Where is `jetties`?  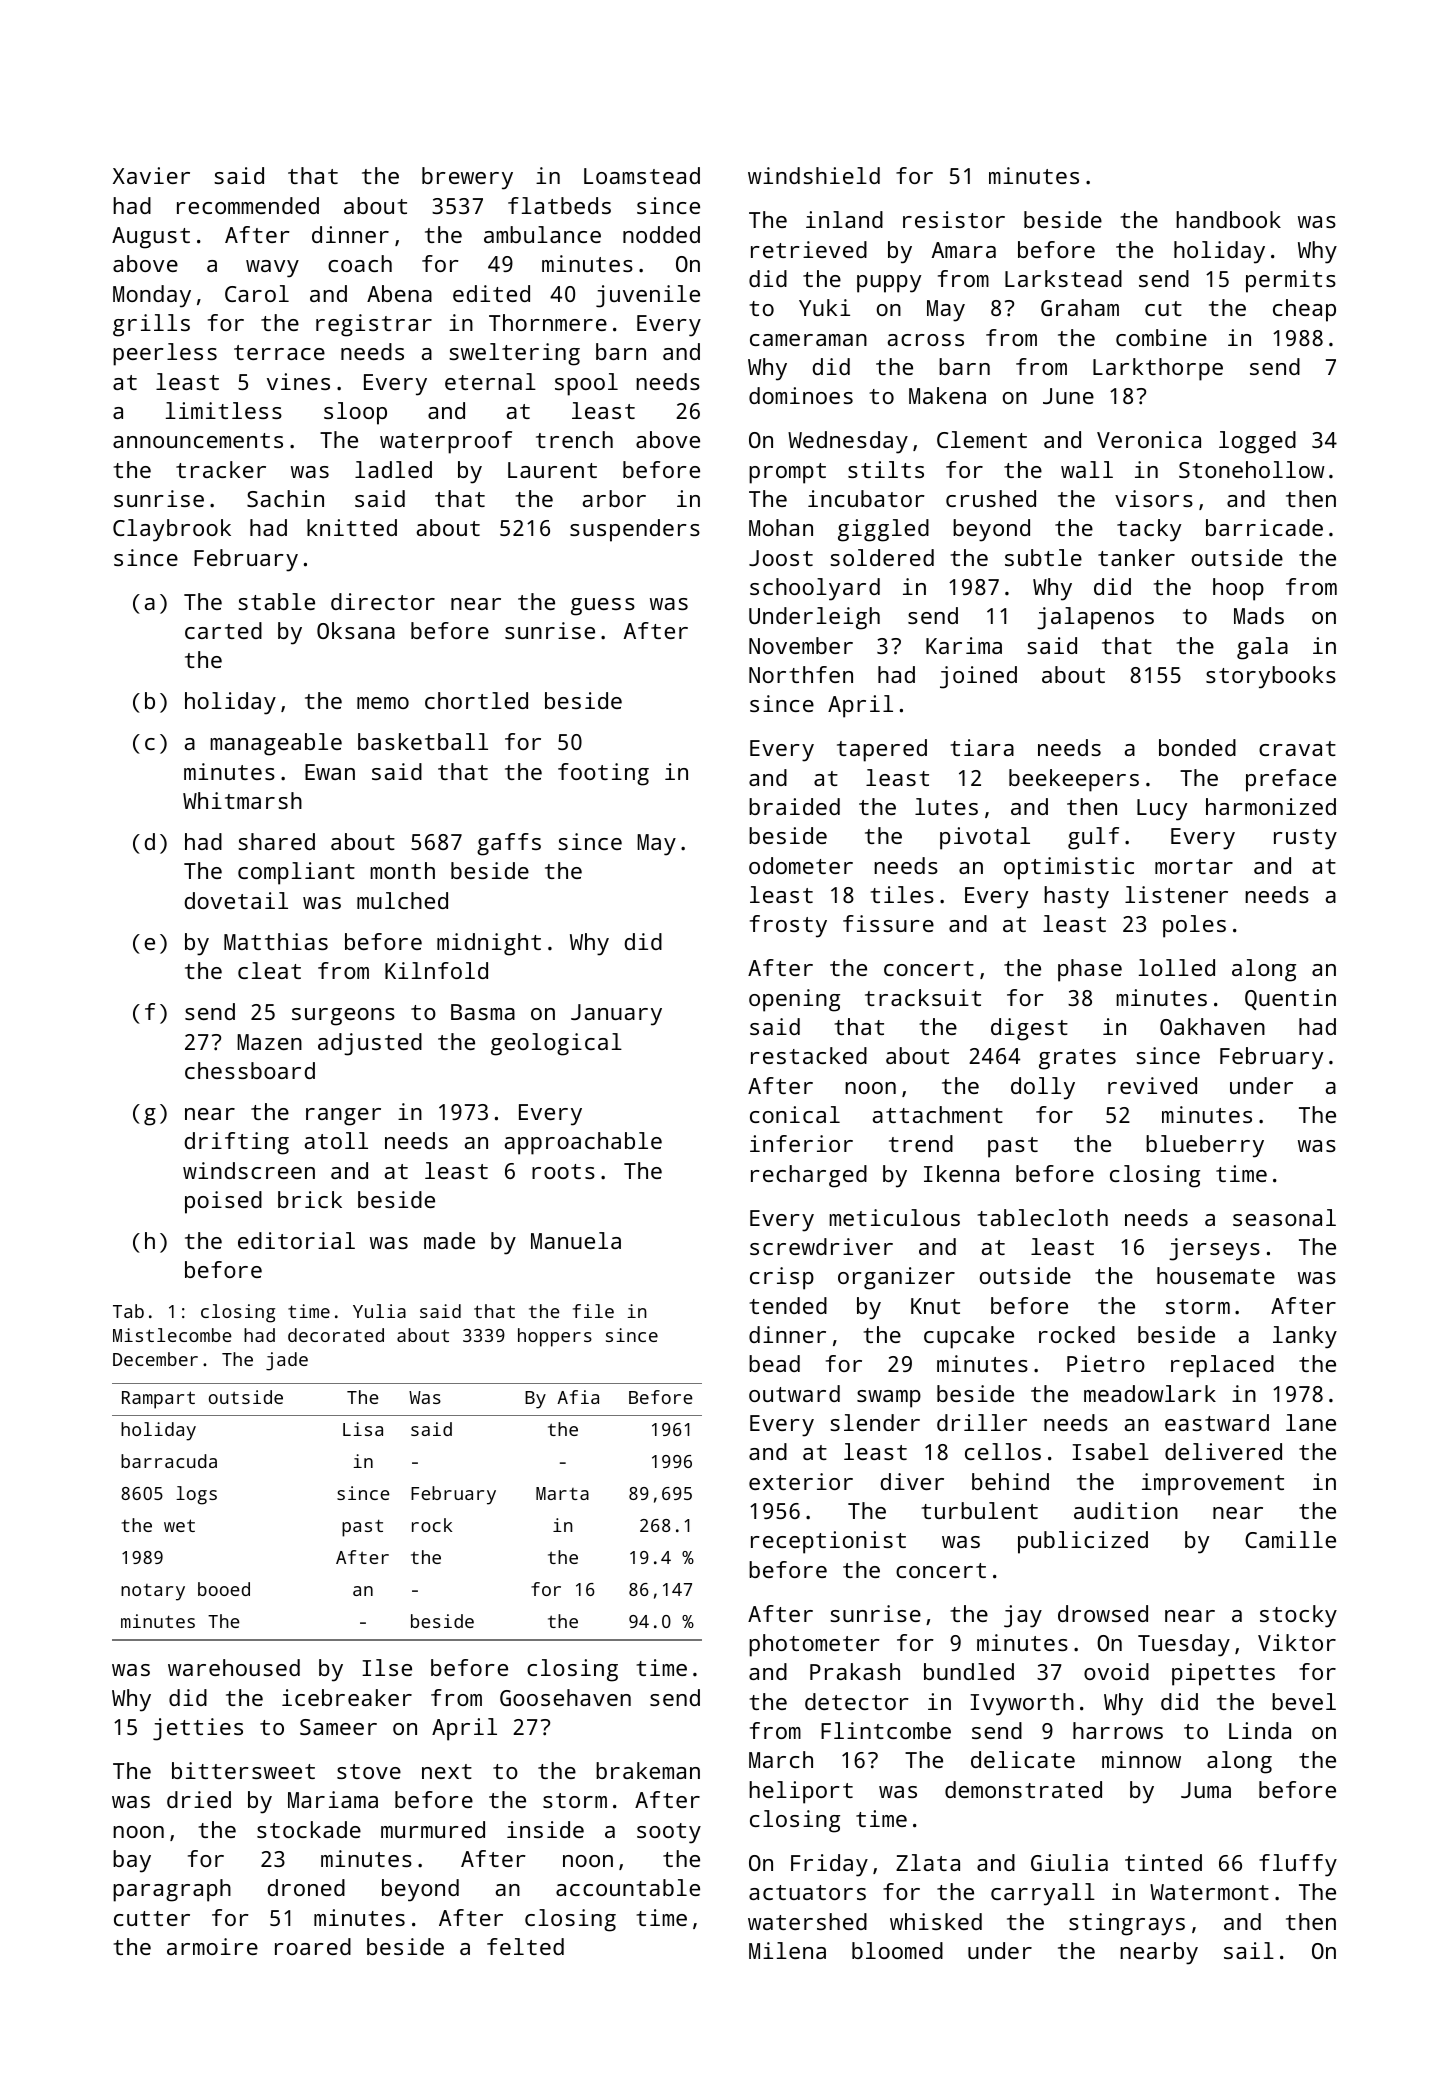
jetties is located at coordinates (198, 1729).
